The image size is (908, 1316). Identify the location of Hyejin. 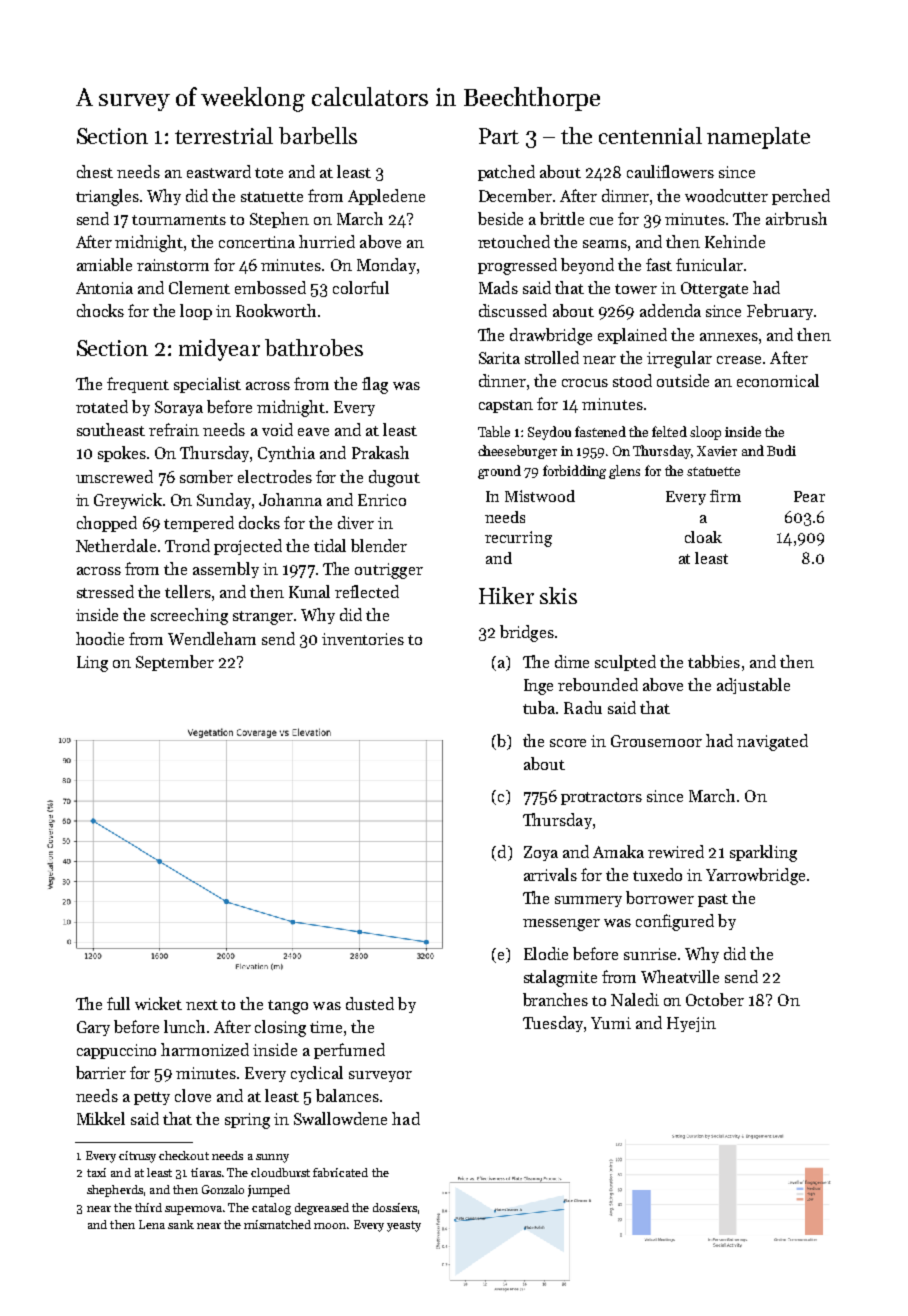
(691, 1024).
